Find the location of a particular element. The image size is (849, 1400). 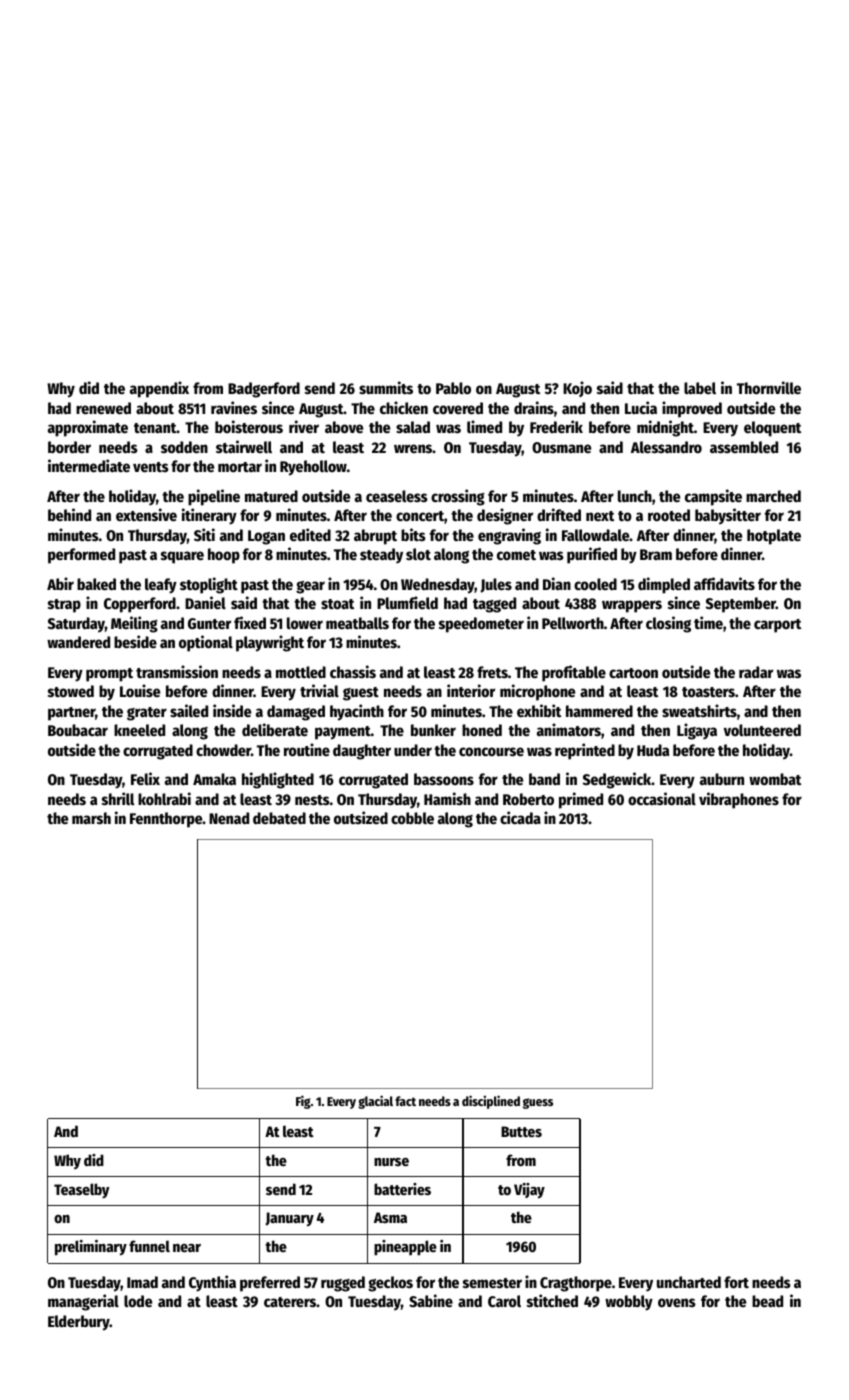

grater is located at coordinates (147, 714).
